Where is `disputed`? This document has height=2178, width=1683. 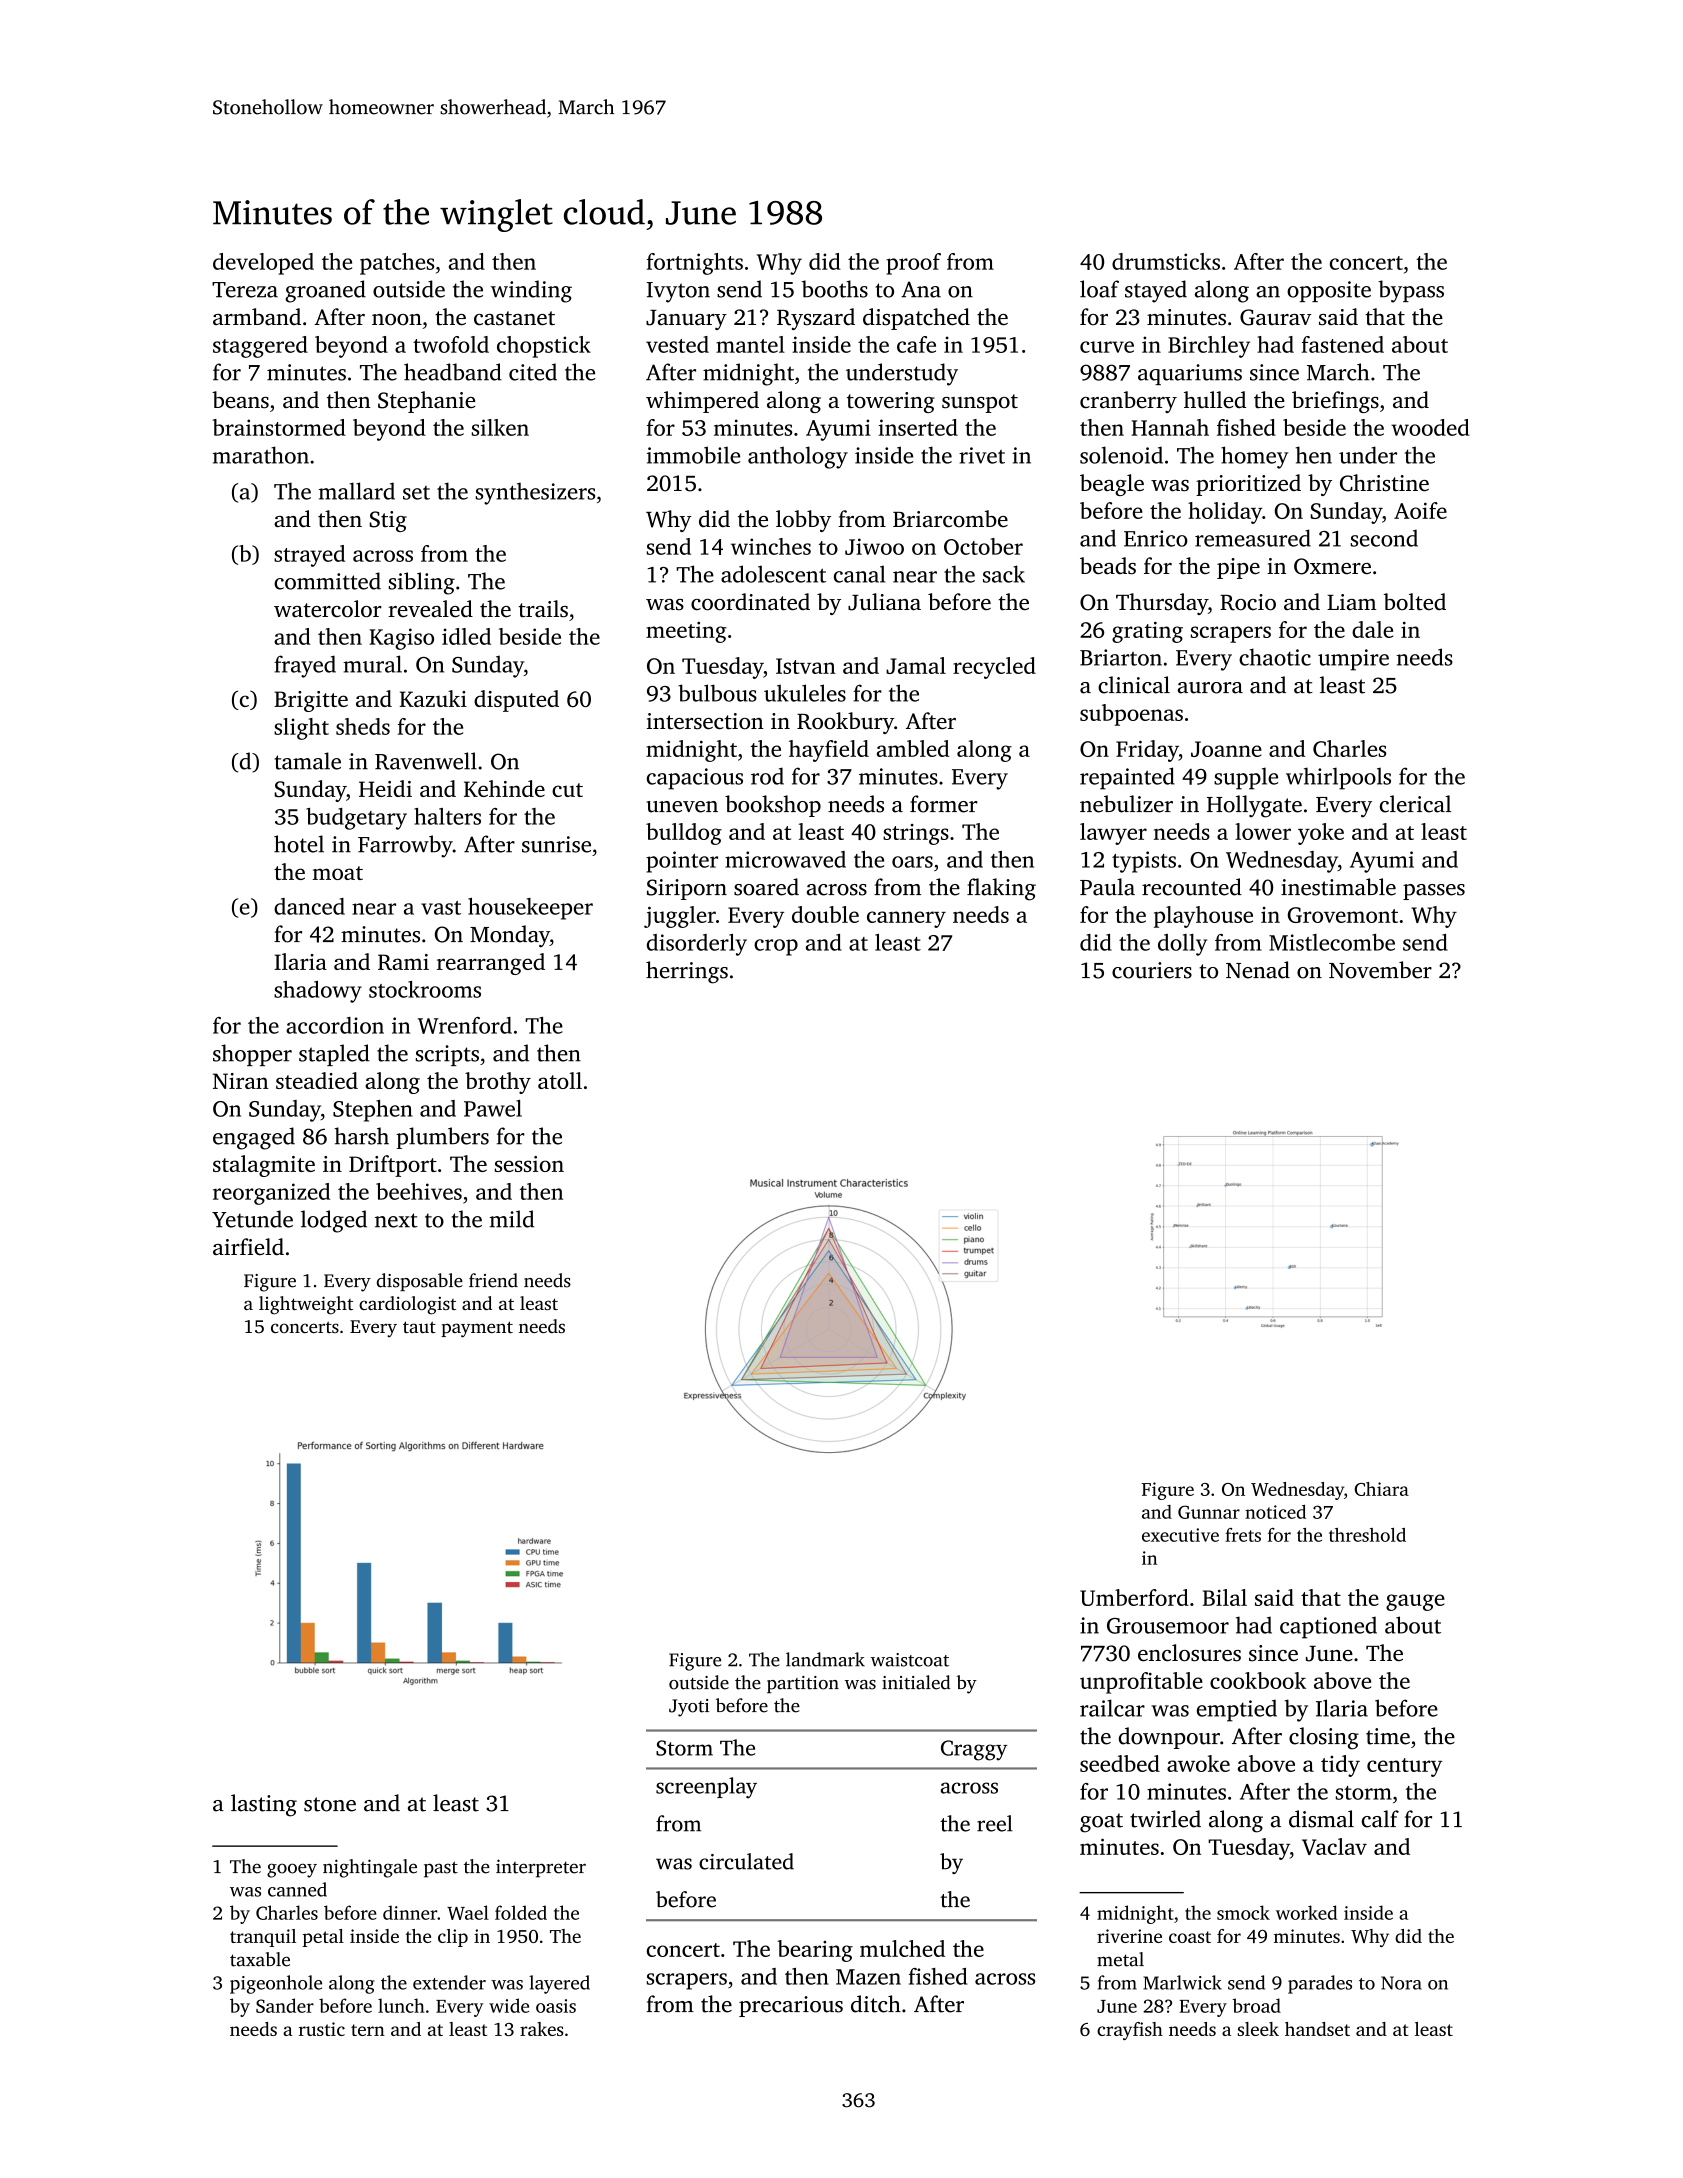 disputed is located at coordinates (516, 701).
